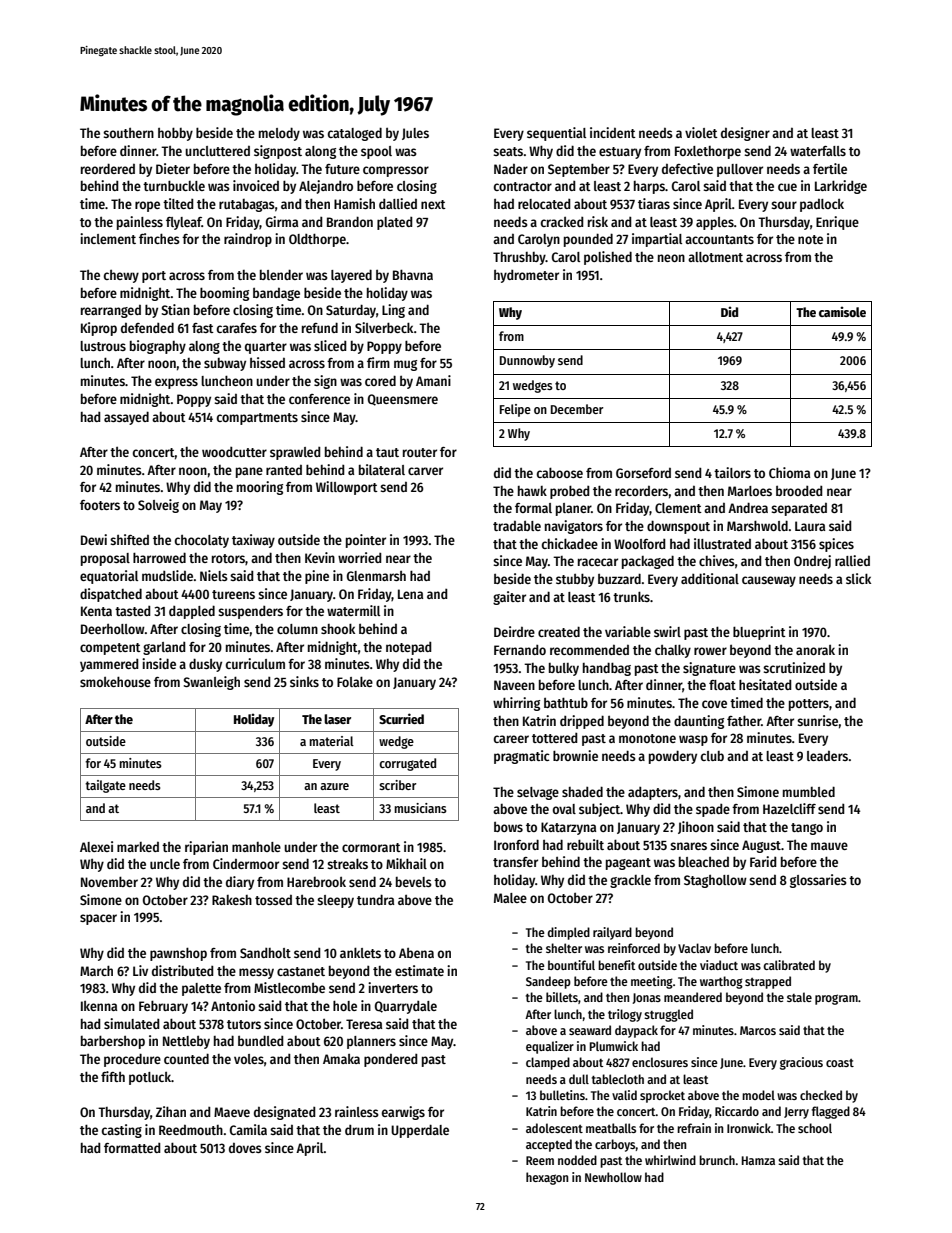  I want to click on hobby, so click(175, 134).
